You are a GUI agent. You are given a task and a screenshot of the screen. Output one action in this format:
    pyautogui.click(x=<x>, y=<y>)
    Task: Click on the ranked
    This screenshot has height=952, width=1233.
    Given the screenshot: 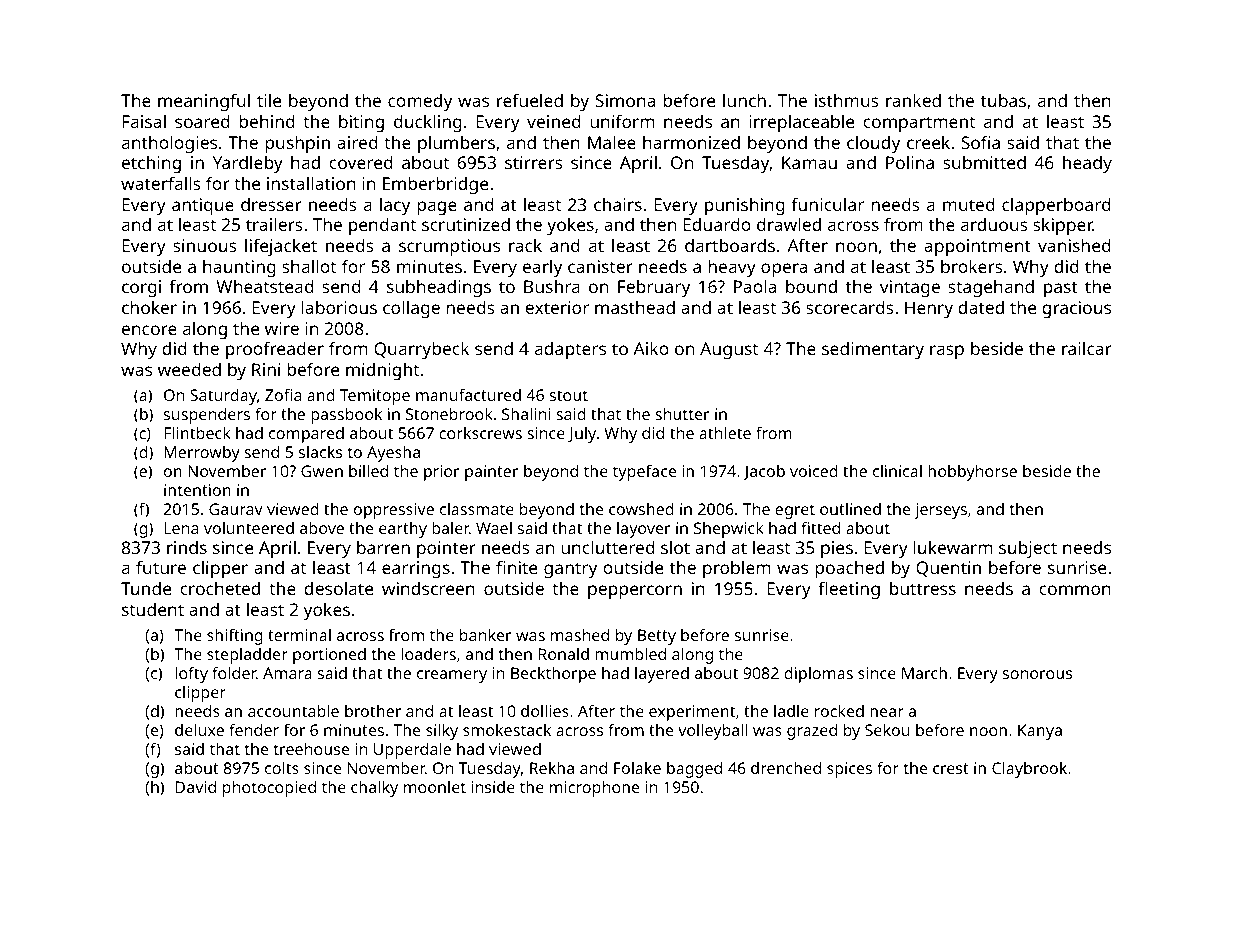 What is the action you would take?
    pyautogui.click(x=913, y=100)
